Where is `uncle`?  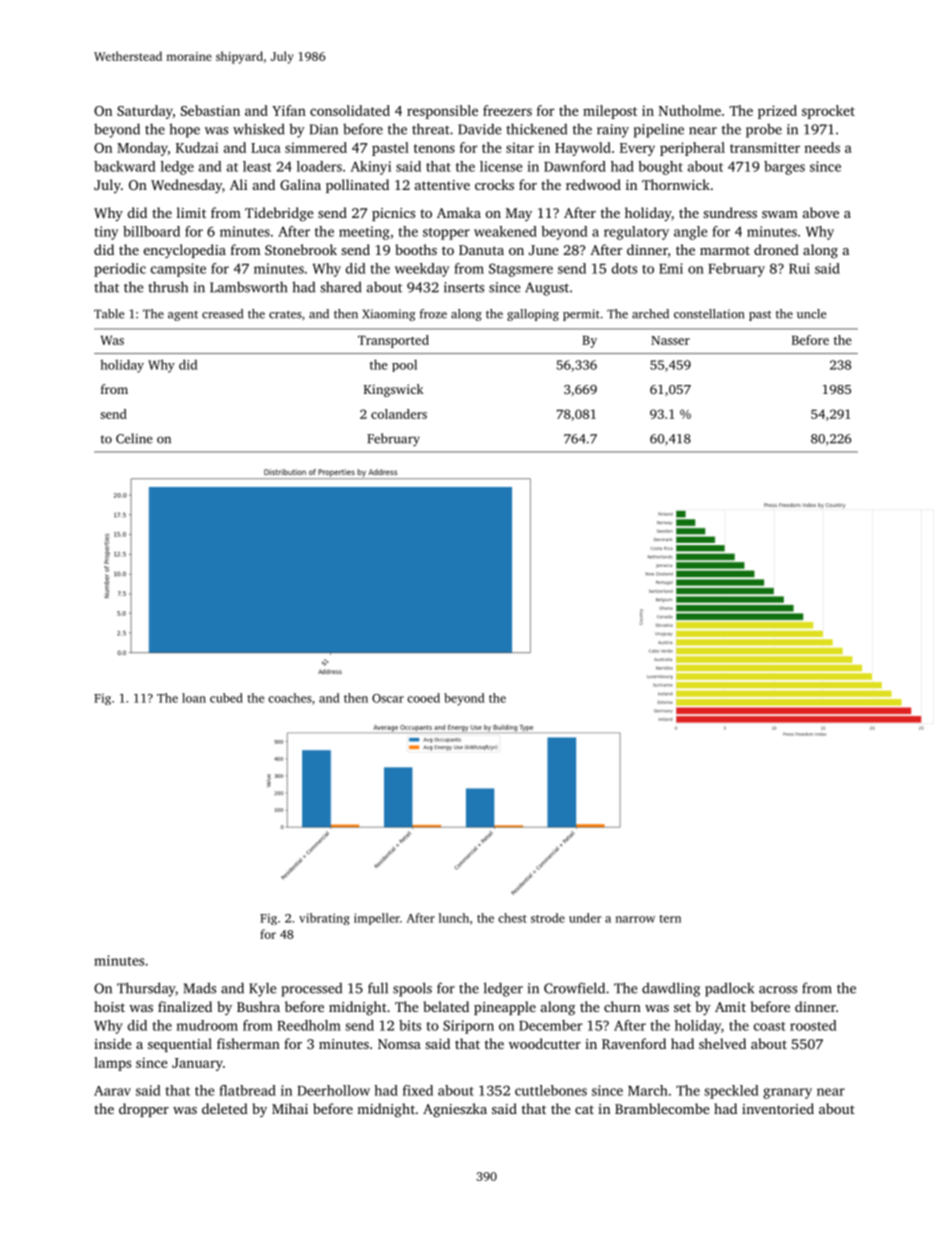 uncle is located at coordinates (811, 314).
